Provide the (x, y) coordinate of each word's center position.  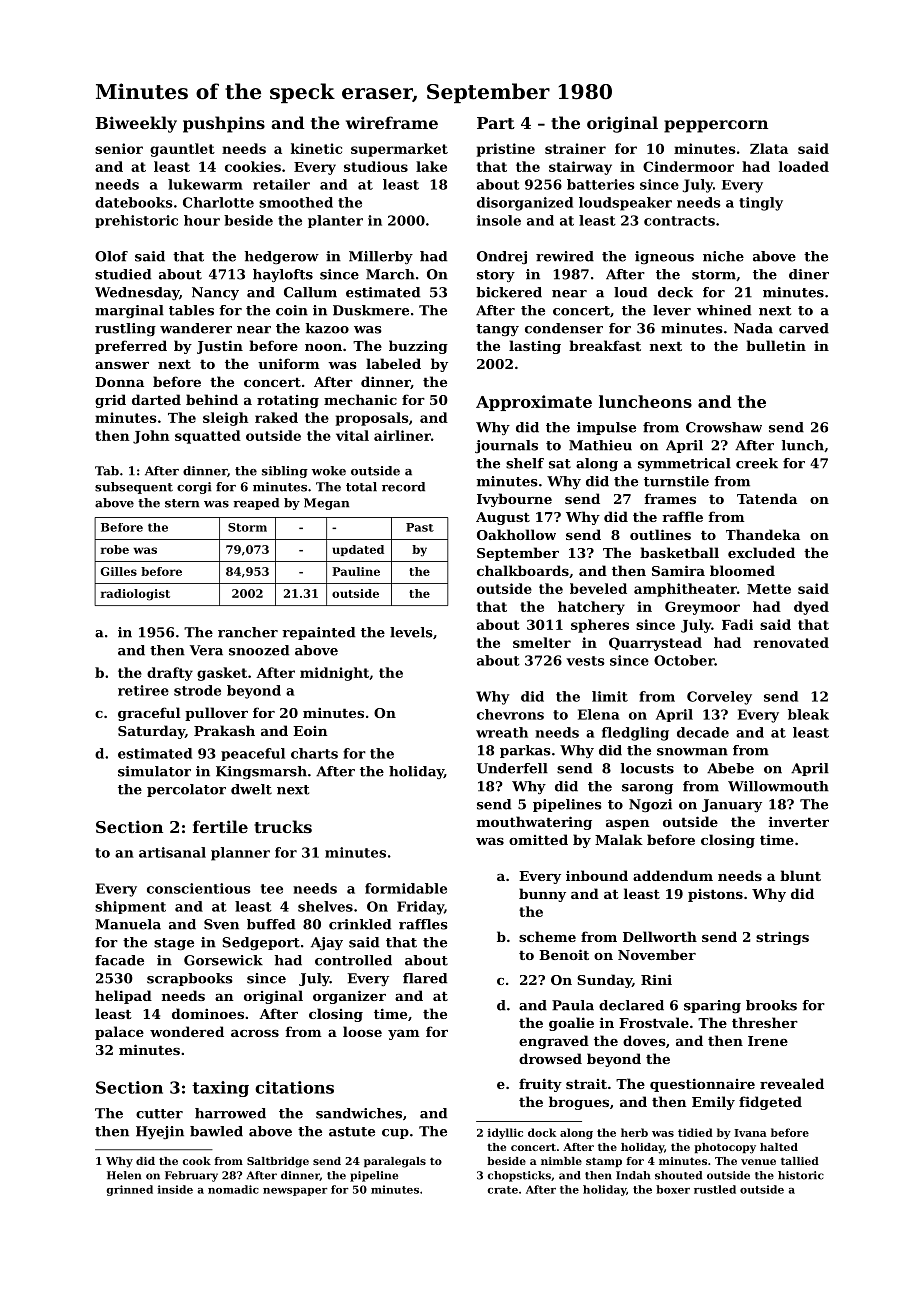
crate (502, 1190)
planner (240, 854)
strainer (575, 148)
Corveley (719, 698)
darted (156, 399)
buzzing (418, 347)
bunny (542, 895)
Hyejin (160, 1132)
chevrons (510, 714)
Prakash (224, 730)
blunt (800, 875)
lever (672, 310)
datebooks (134, 202)
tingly (761, 204)
